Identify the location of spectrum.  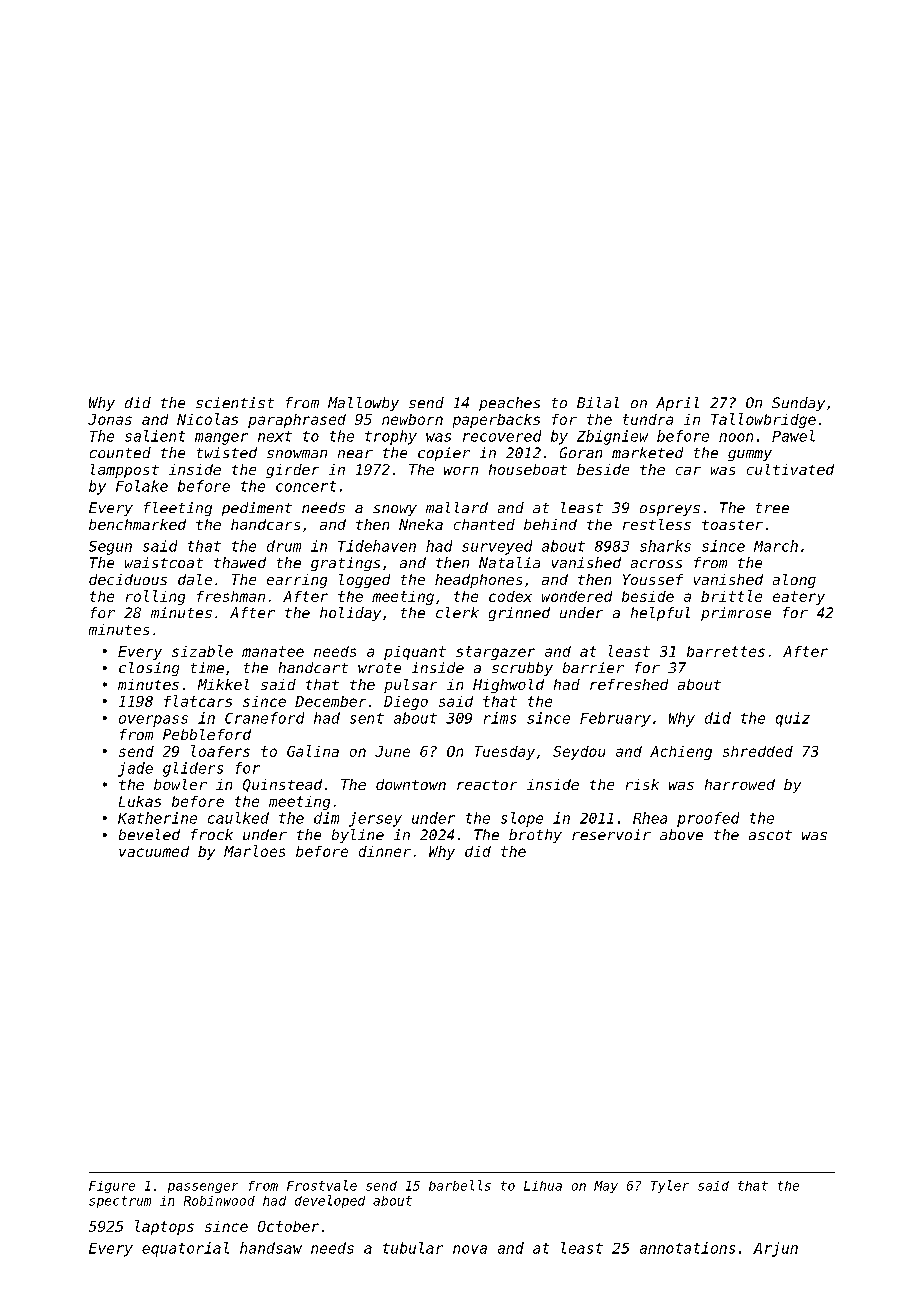
(120, 1202).
